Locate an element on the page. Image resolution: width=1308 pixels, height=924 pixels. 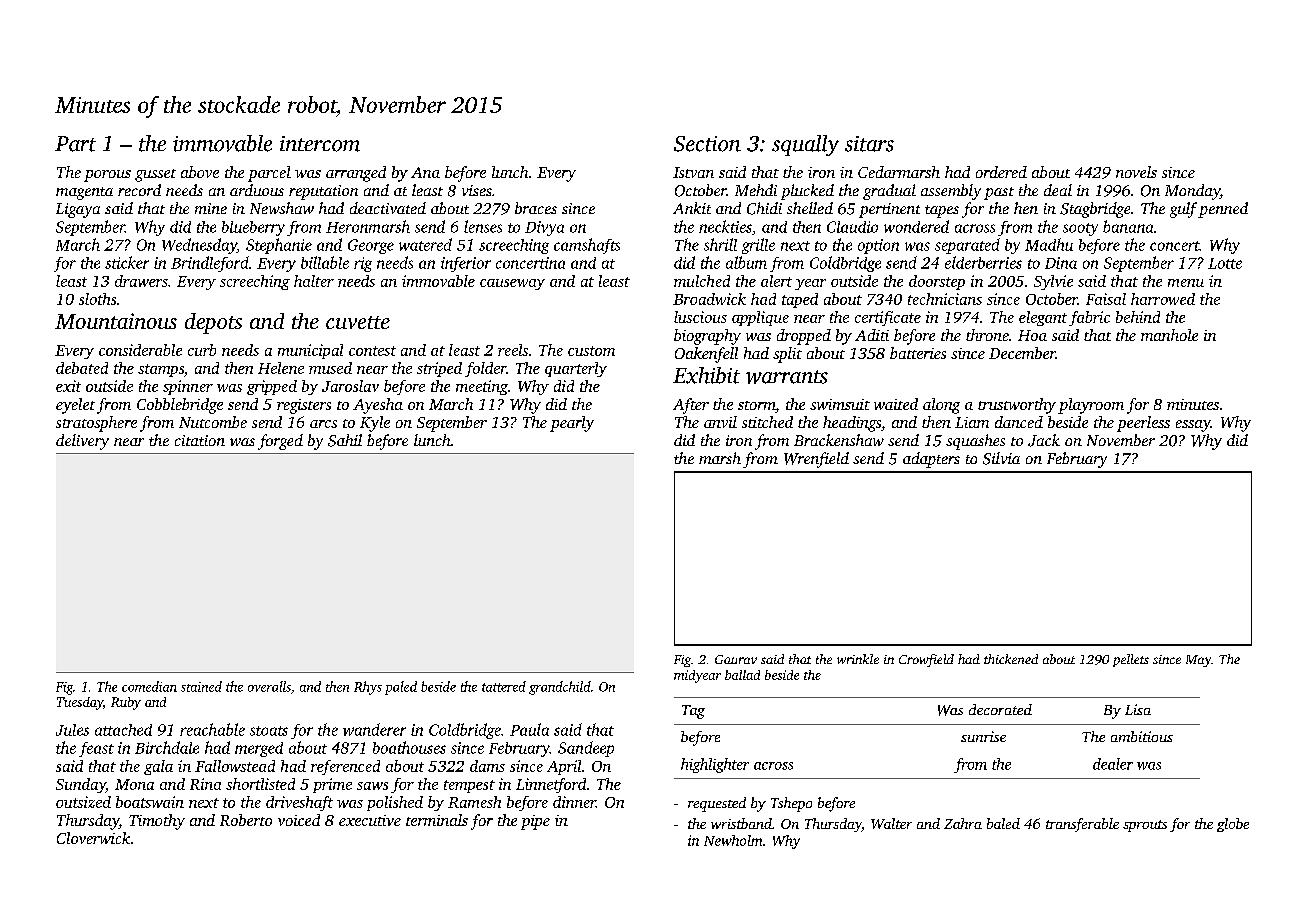
shortlisted is located at coordinates (260, 784).
